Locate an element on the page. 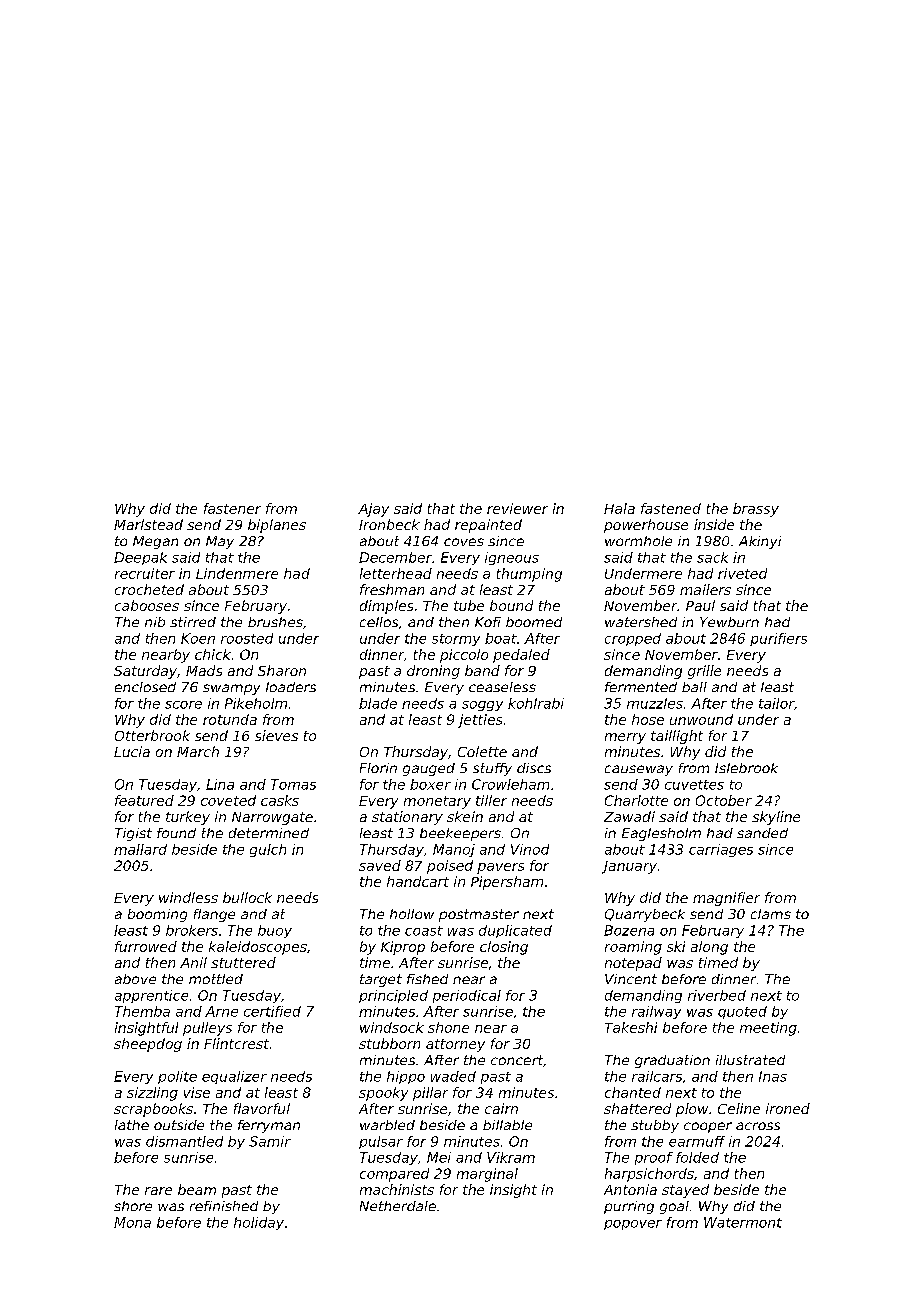 This page has width=924, height=1308. Mona is located at coordinates (132, 1222).
